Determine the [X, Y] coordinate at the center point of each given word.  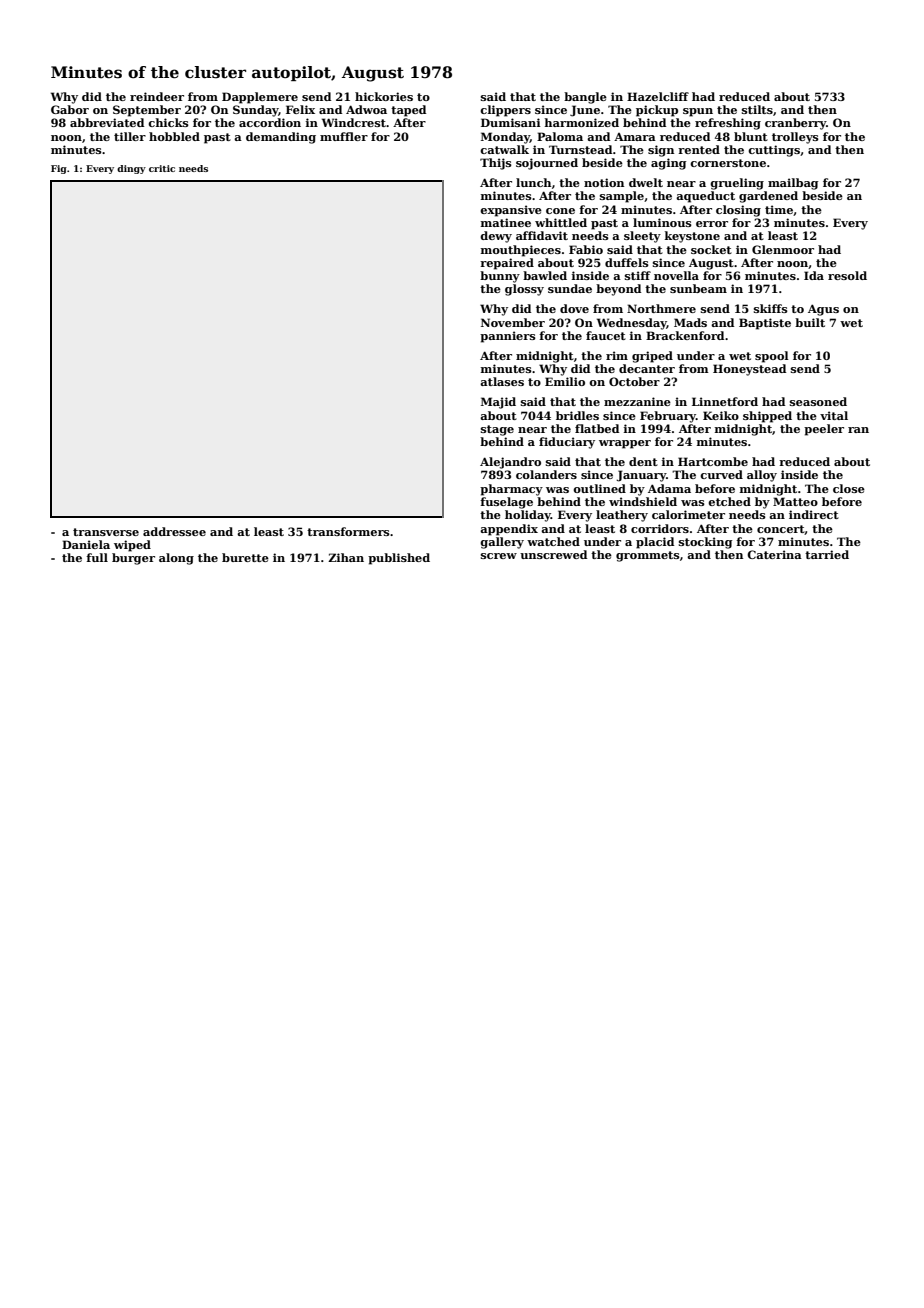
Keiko [721, 415]
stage [497, 430]
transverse [106, 532]
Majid [498, 403]
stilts [757, 109]
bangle [585, 98]
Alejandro [510, 463]
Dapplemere [260, 98]
